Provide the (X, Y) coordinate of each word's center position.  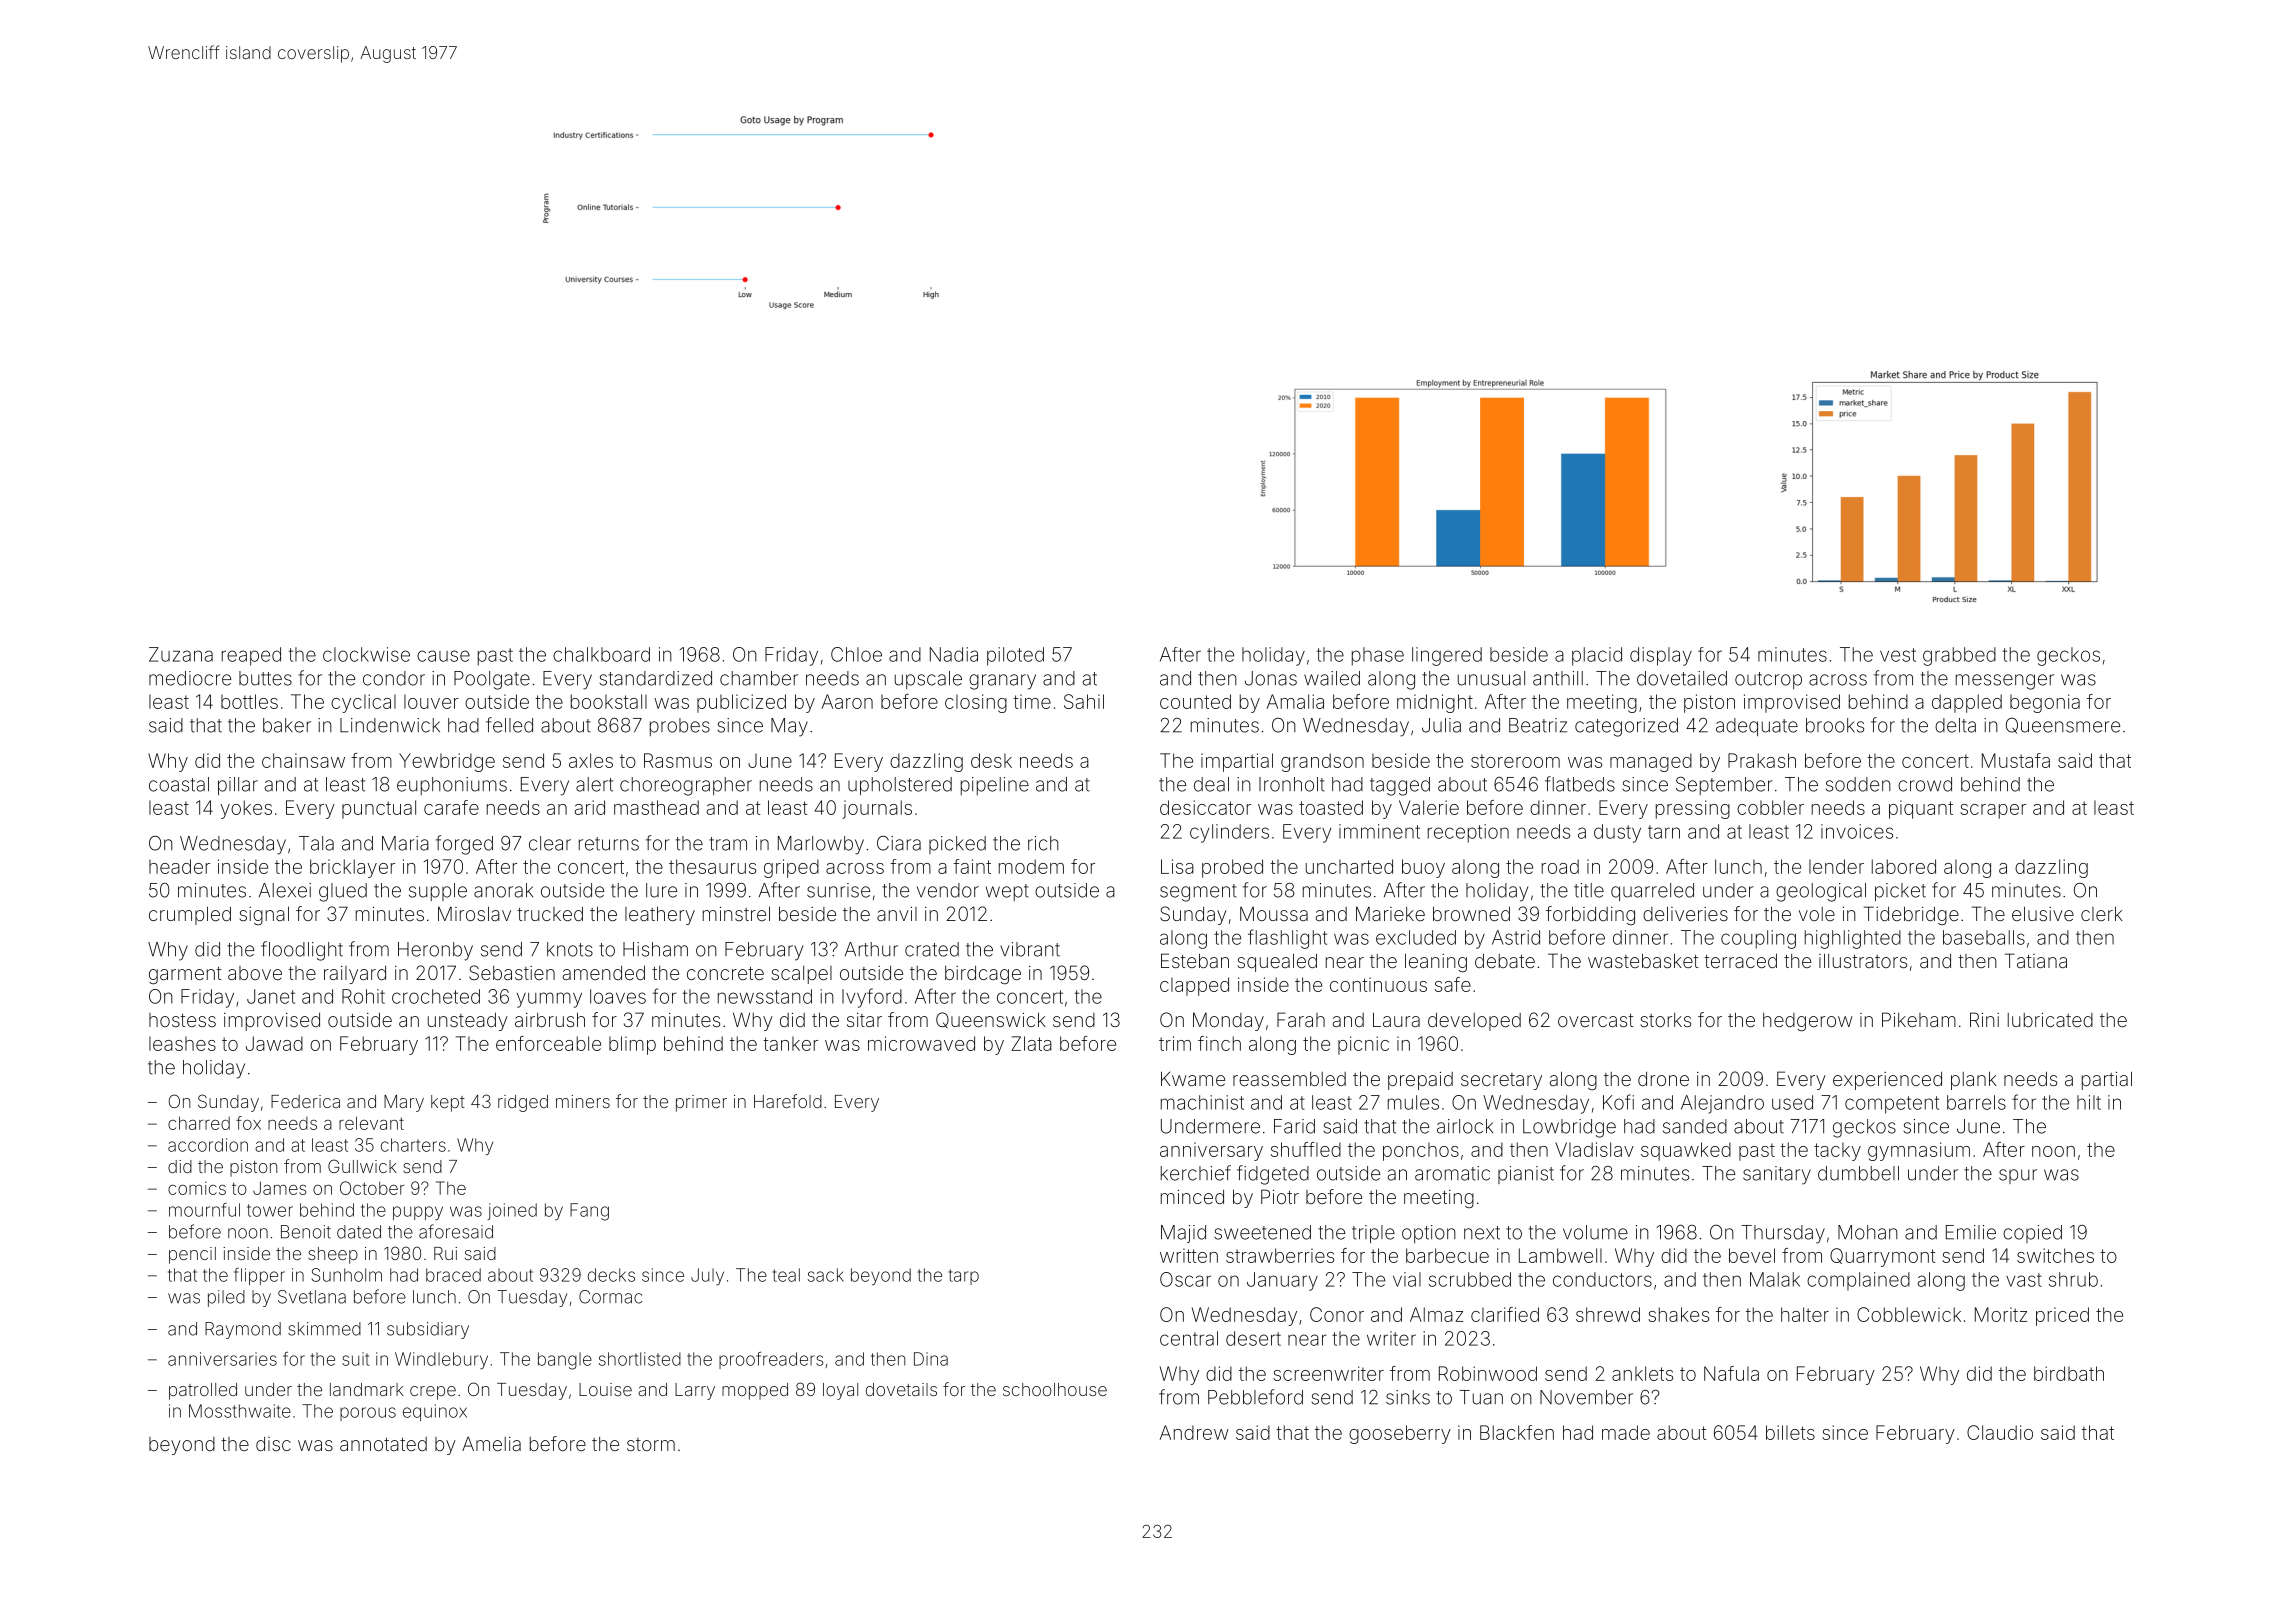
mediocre (190, 678)
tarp (964, 1277)
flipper (259, 1276)
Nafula (1731, 1373)
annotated (383, 1444)
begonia (2045, 703)
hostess (182, 1020)
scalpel (801, 975)
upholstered (900, 786)
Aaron (847, 701)
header (179, 866)
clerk (2102, 913)
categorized (1626, 727)
